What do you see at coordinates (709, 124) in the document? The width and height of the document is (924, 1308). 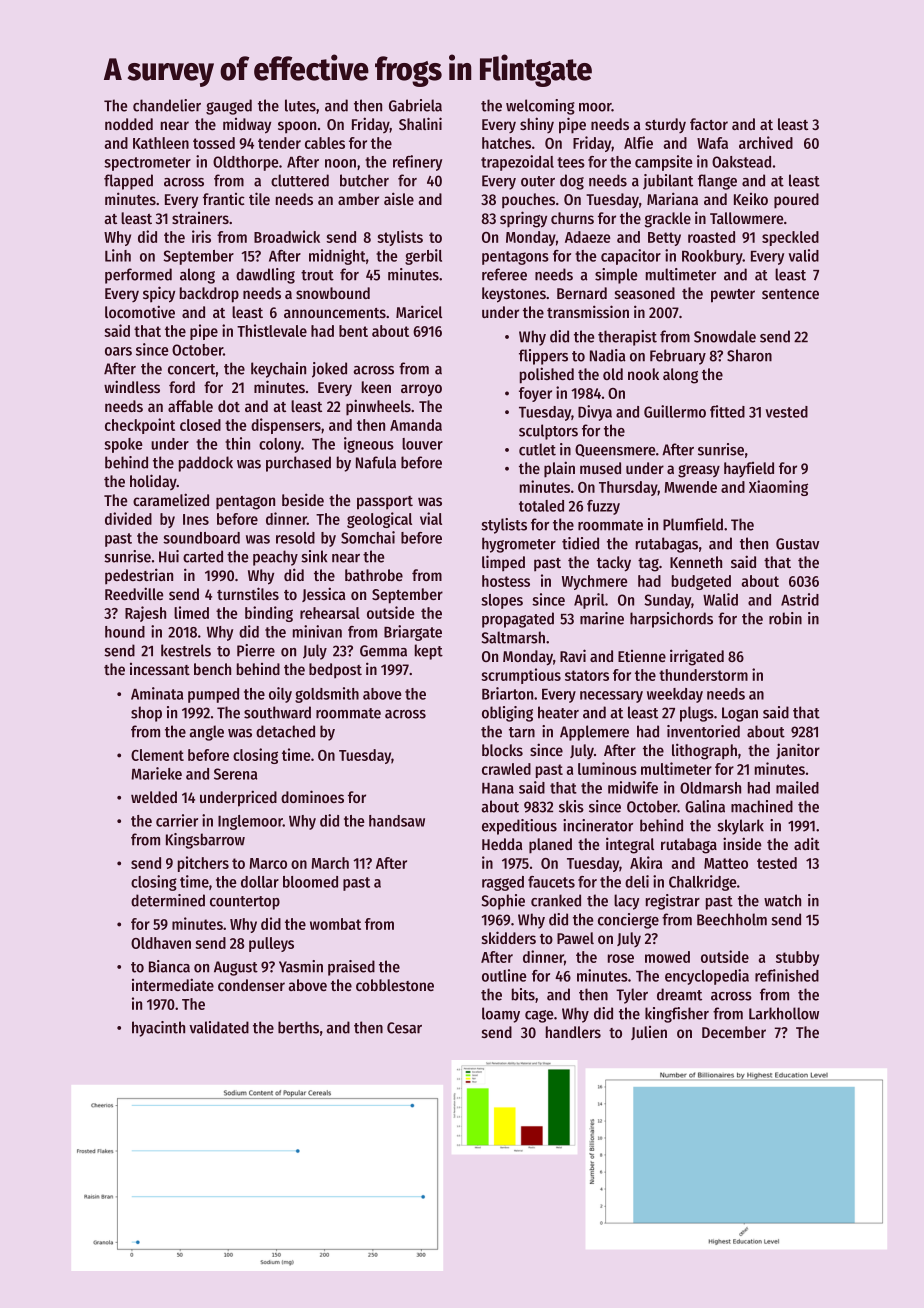 I see `factor` at bounding box center [709, 124].
